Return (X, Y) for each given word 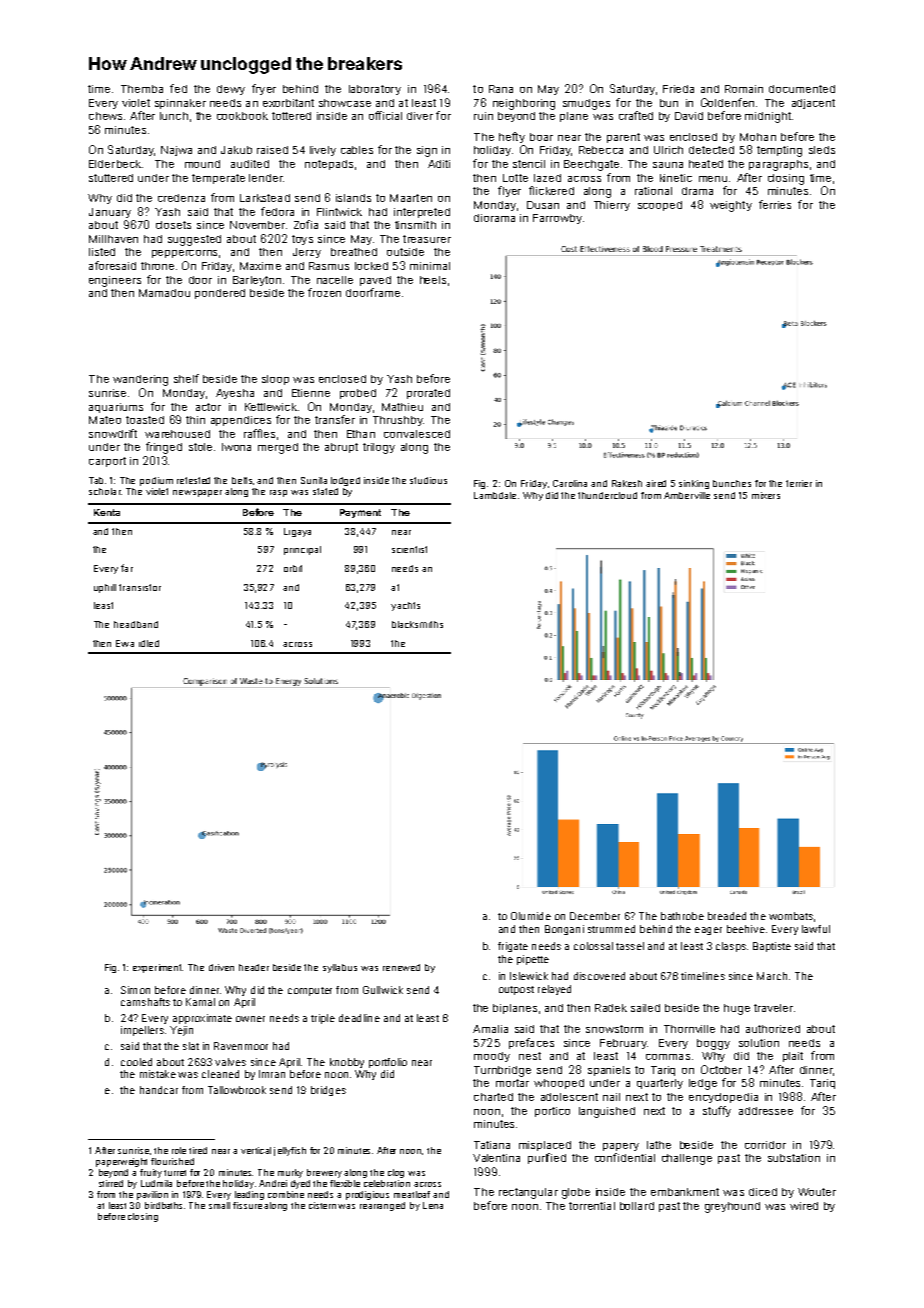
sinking (694, 484)
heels (433, 280)
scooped (660, 206)
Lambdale (495, 495)
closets (173, 225)
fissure (247, 1205)
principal (302, 550)
